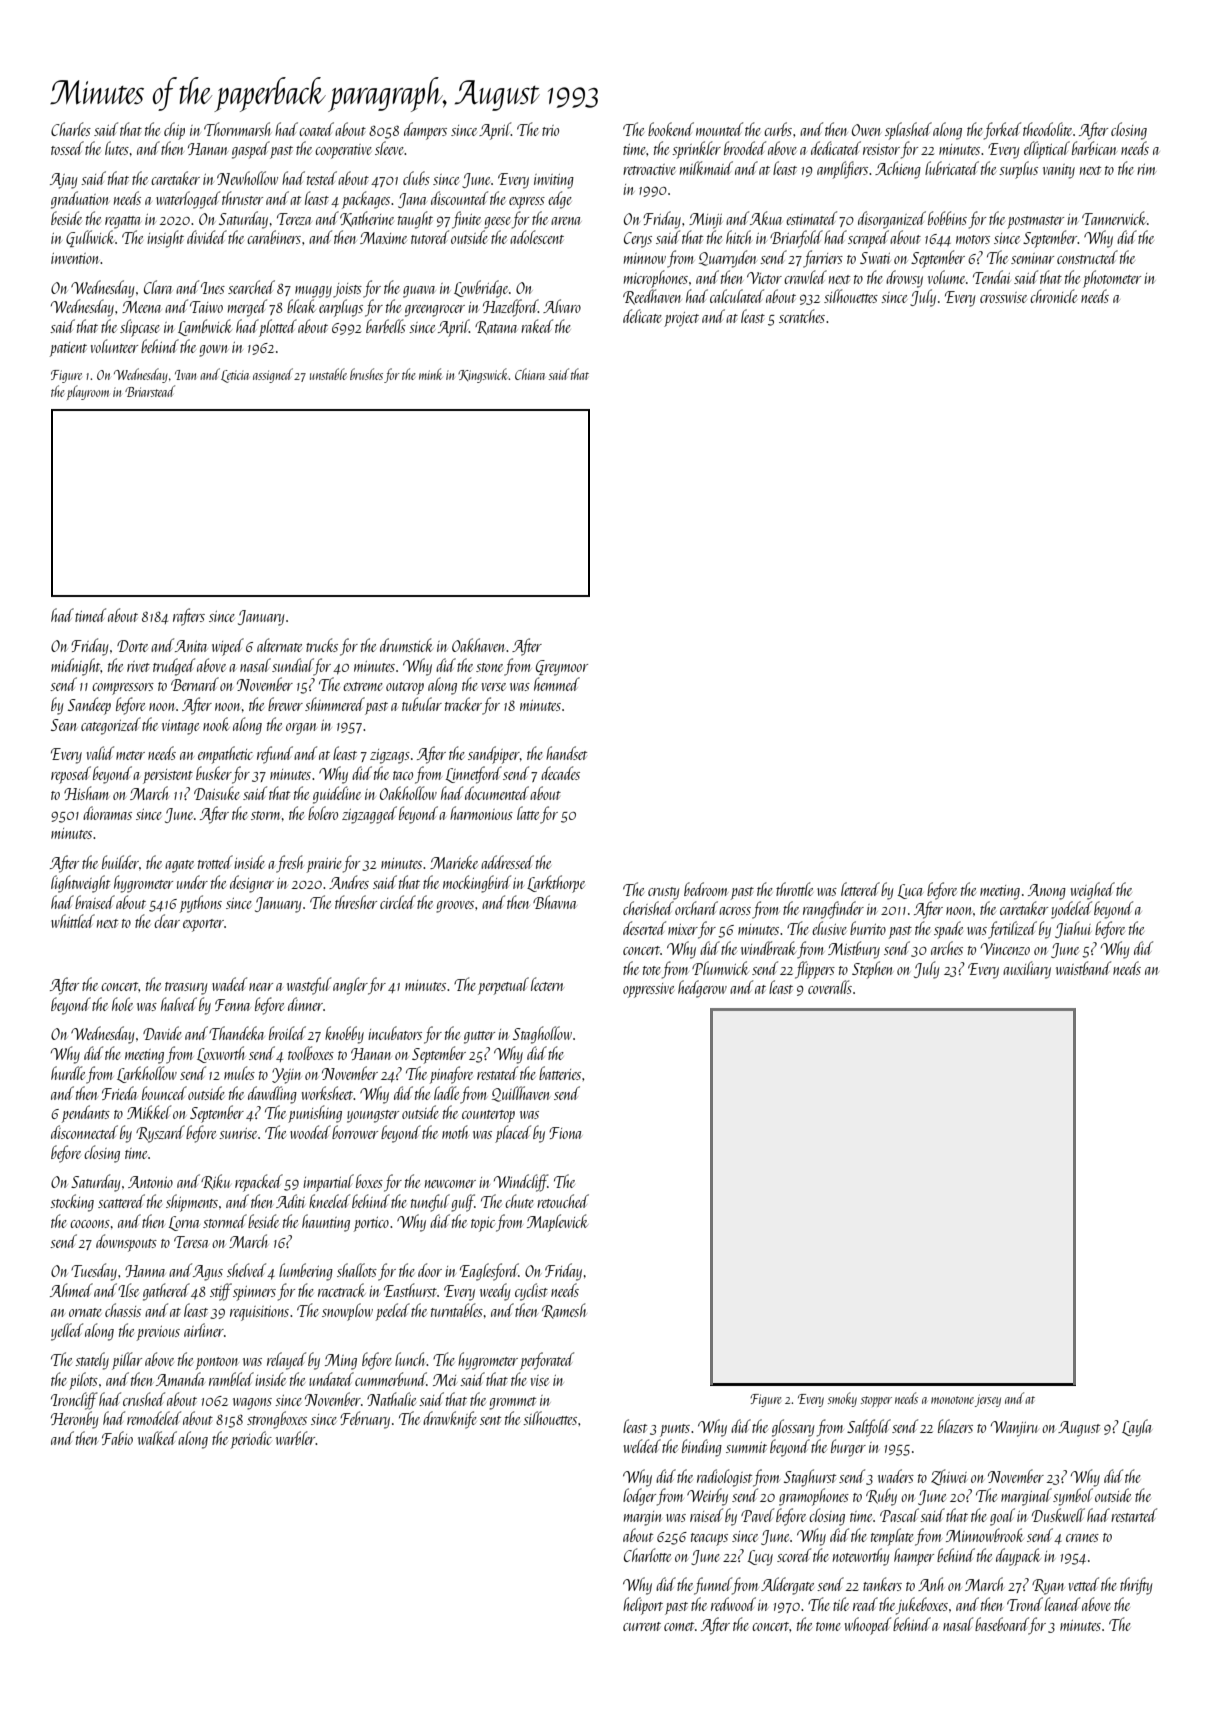  Describe the element at coordinates (707, 1497) in the document. I see `Weirby` at that location.
